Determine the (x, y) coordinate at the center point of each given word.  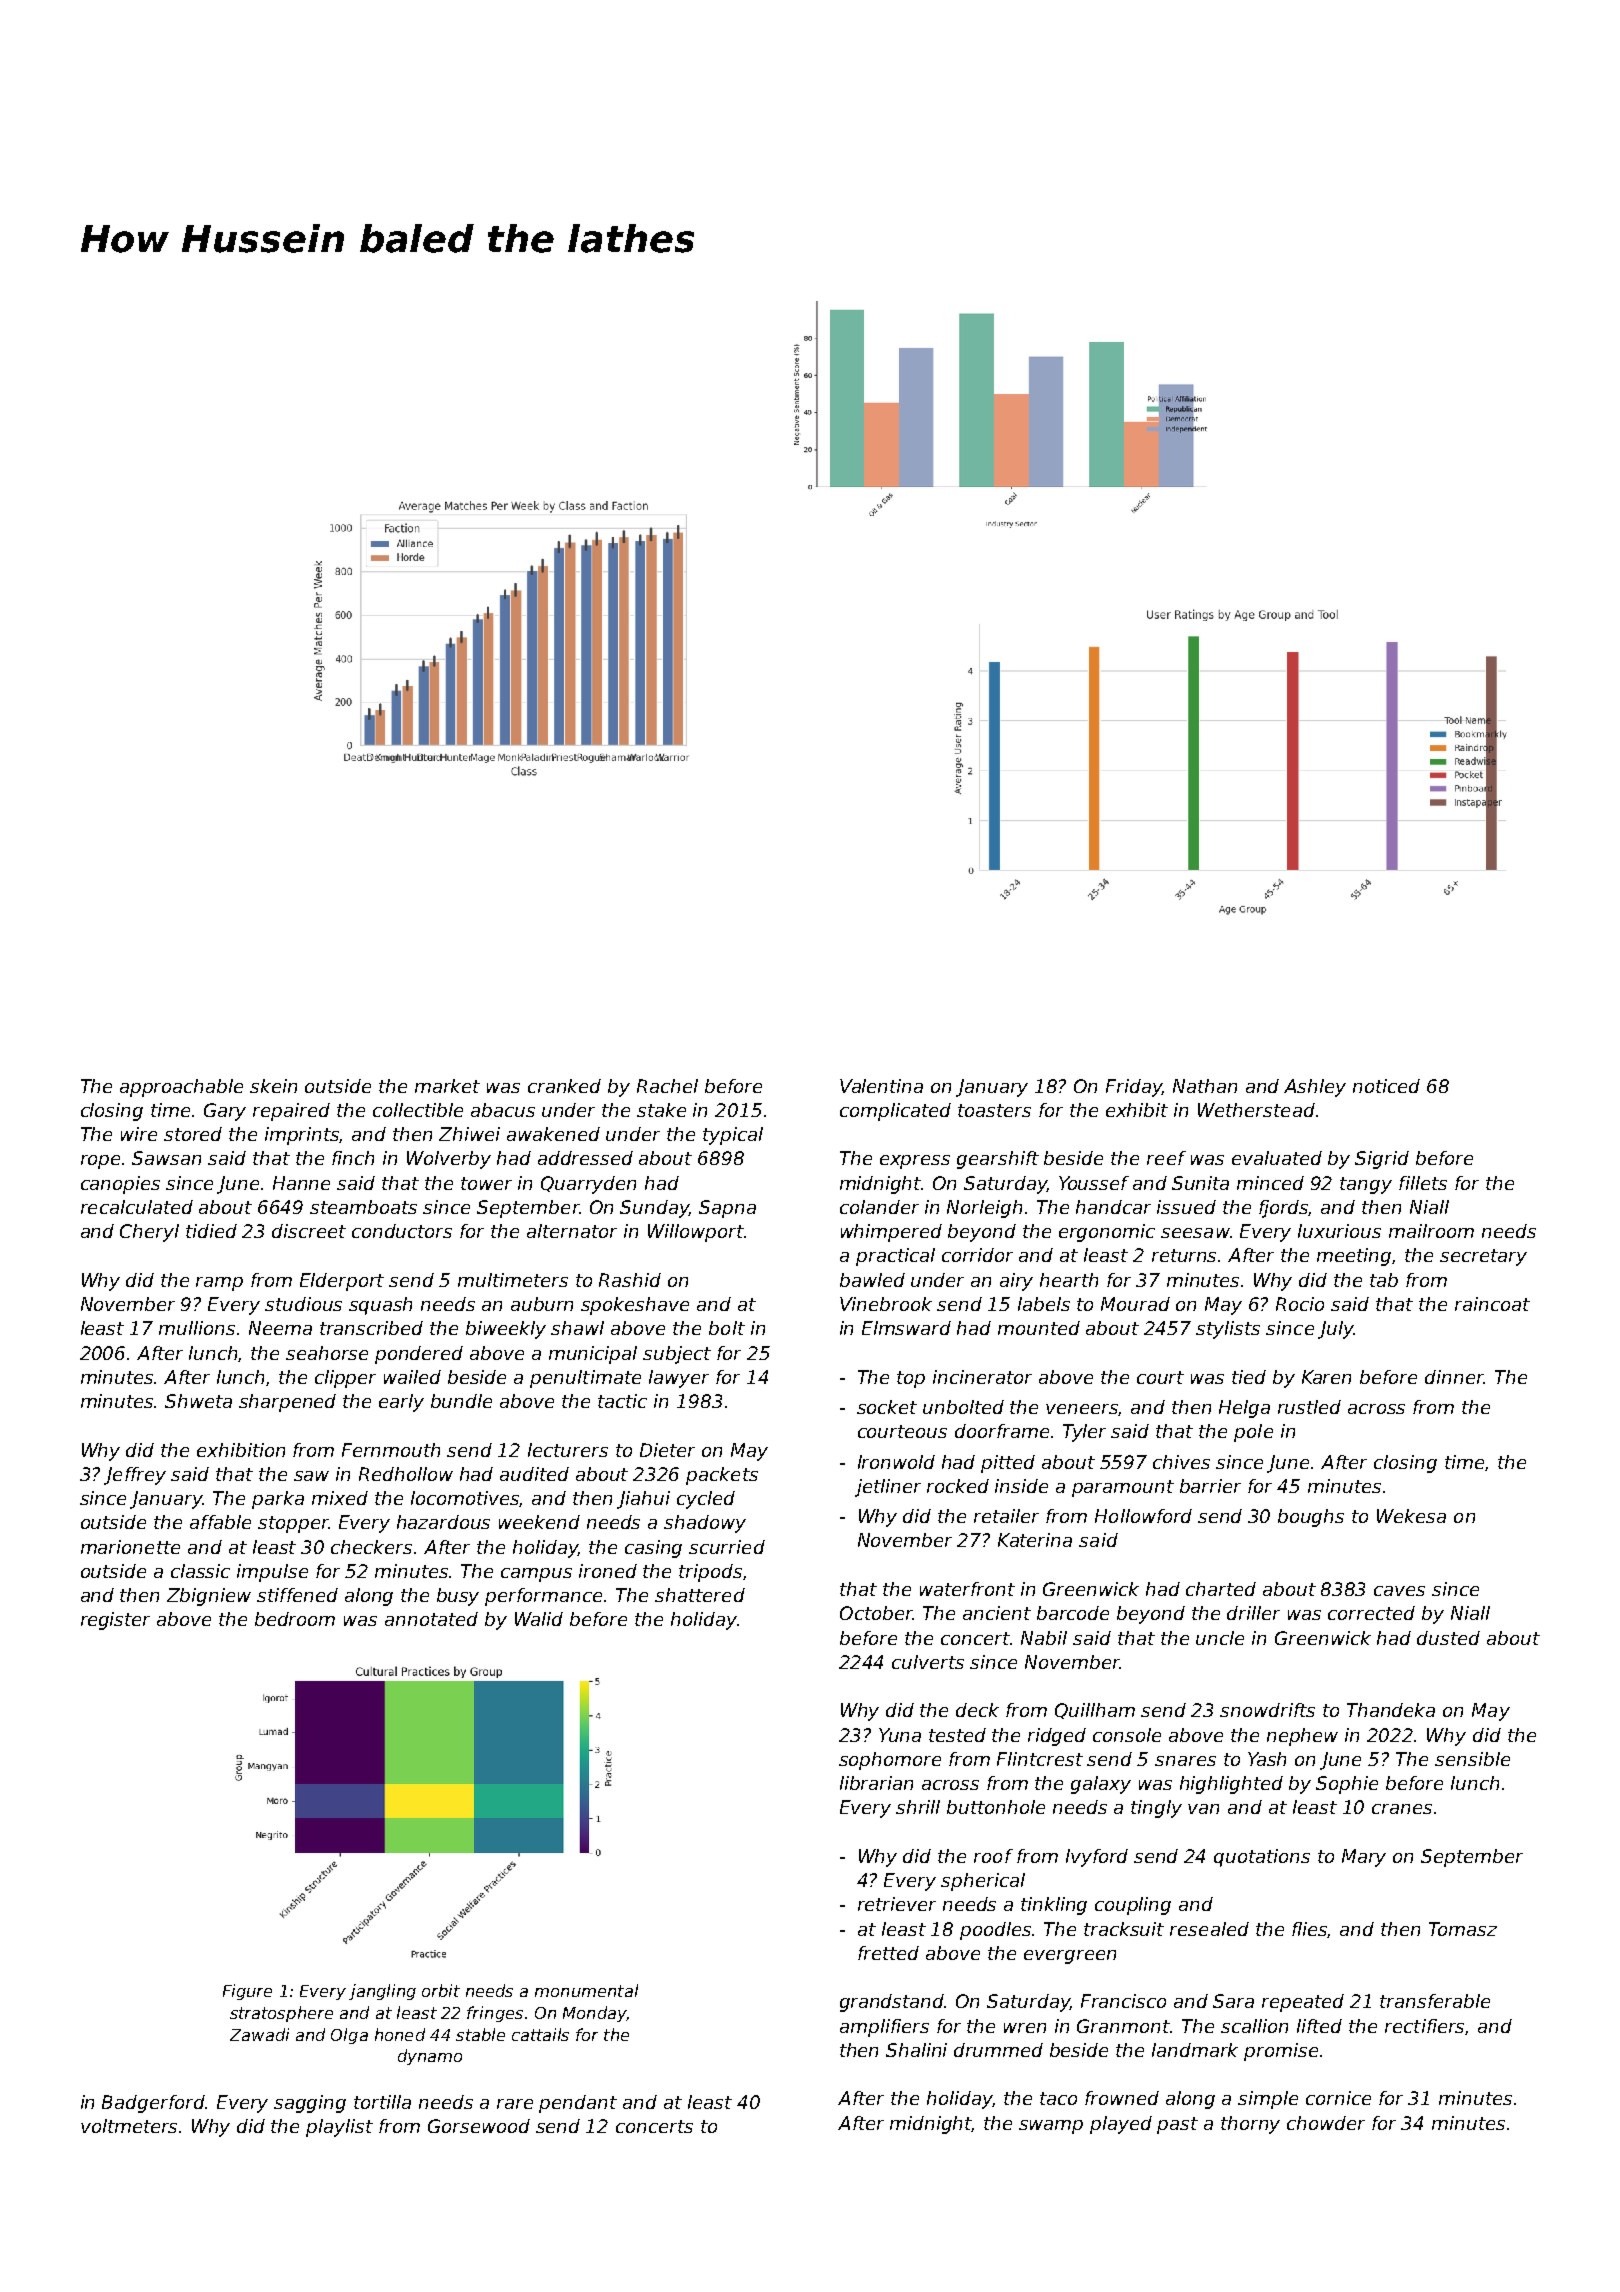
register (115, 1621)
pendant (578, 2104)
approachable (181, 1088)
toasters (994, 1110)
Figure (247, 1992)
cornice (1338, 2098)
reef (1166, 1158)
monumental (586, 1990)
